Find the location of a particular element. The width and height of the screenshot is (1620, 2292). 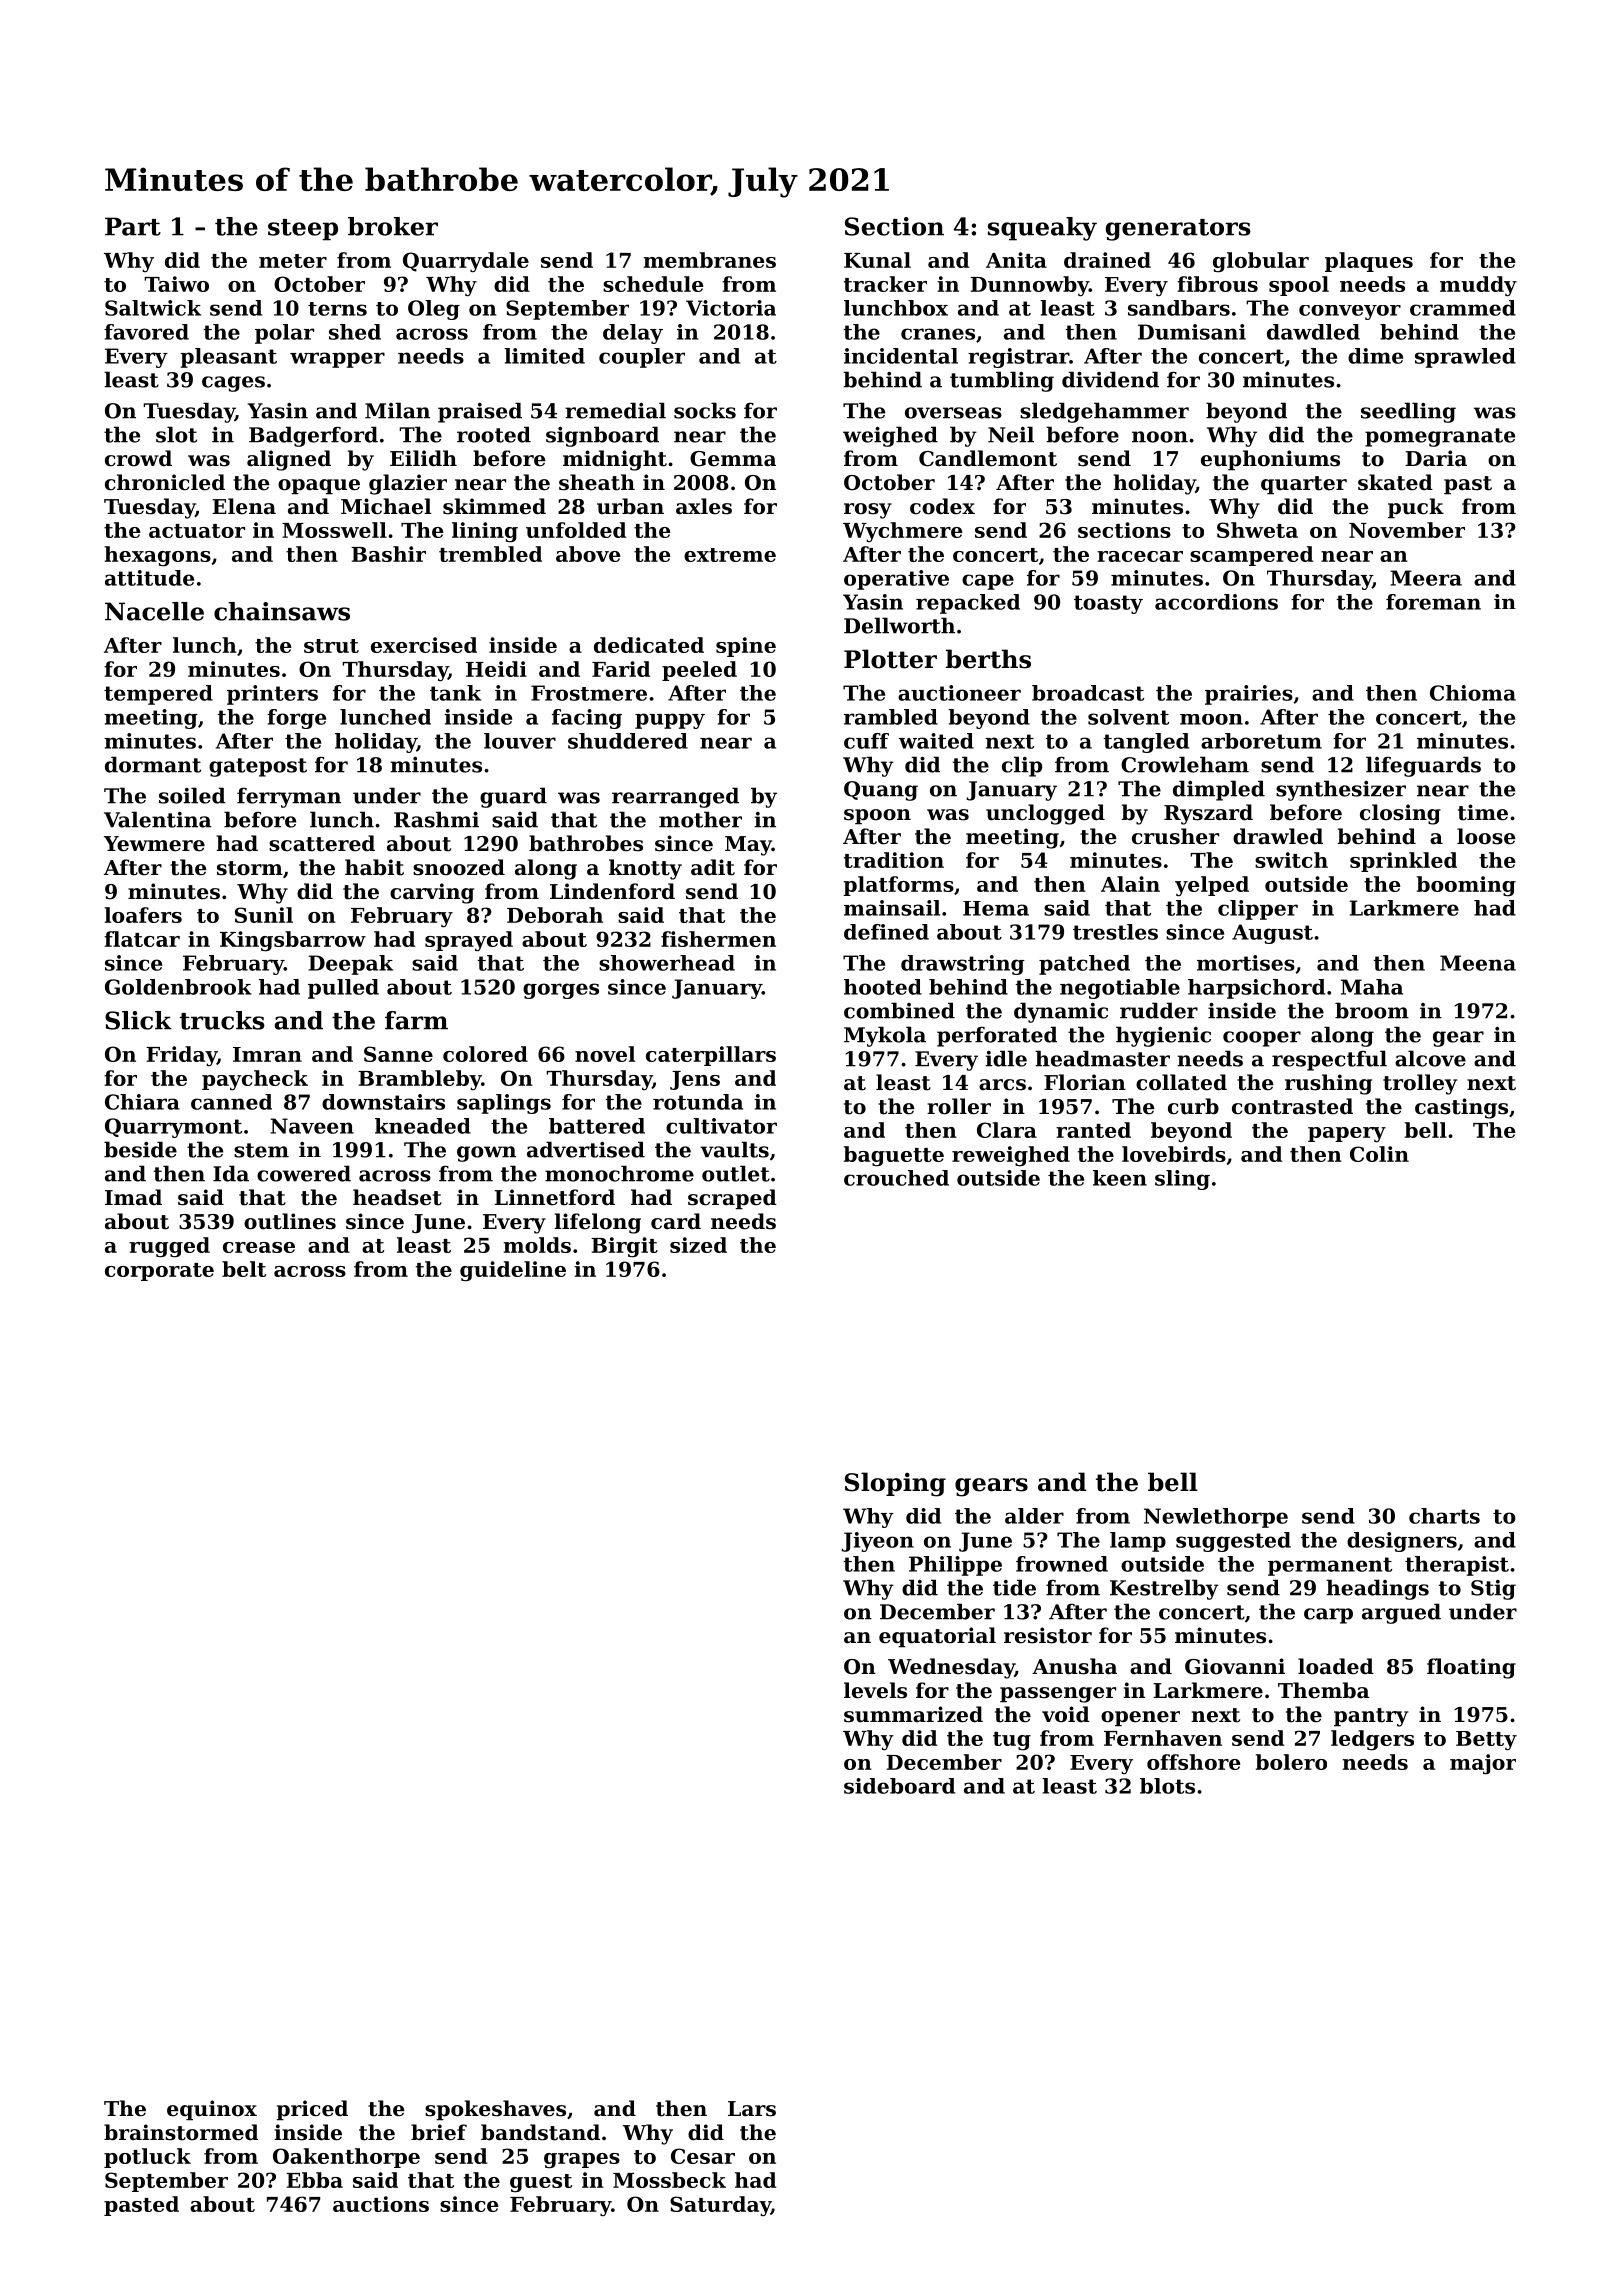

loaded is located at coordinates (1336, 1666).
